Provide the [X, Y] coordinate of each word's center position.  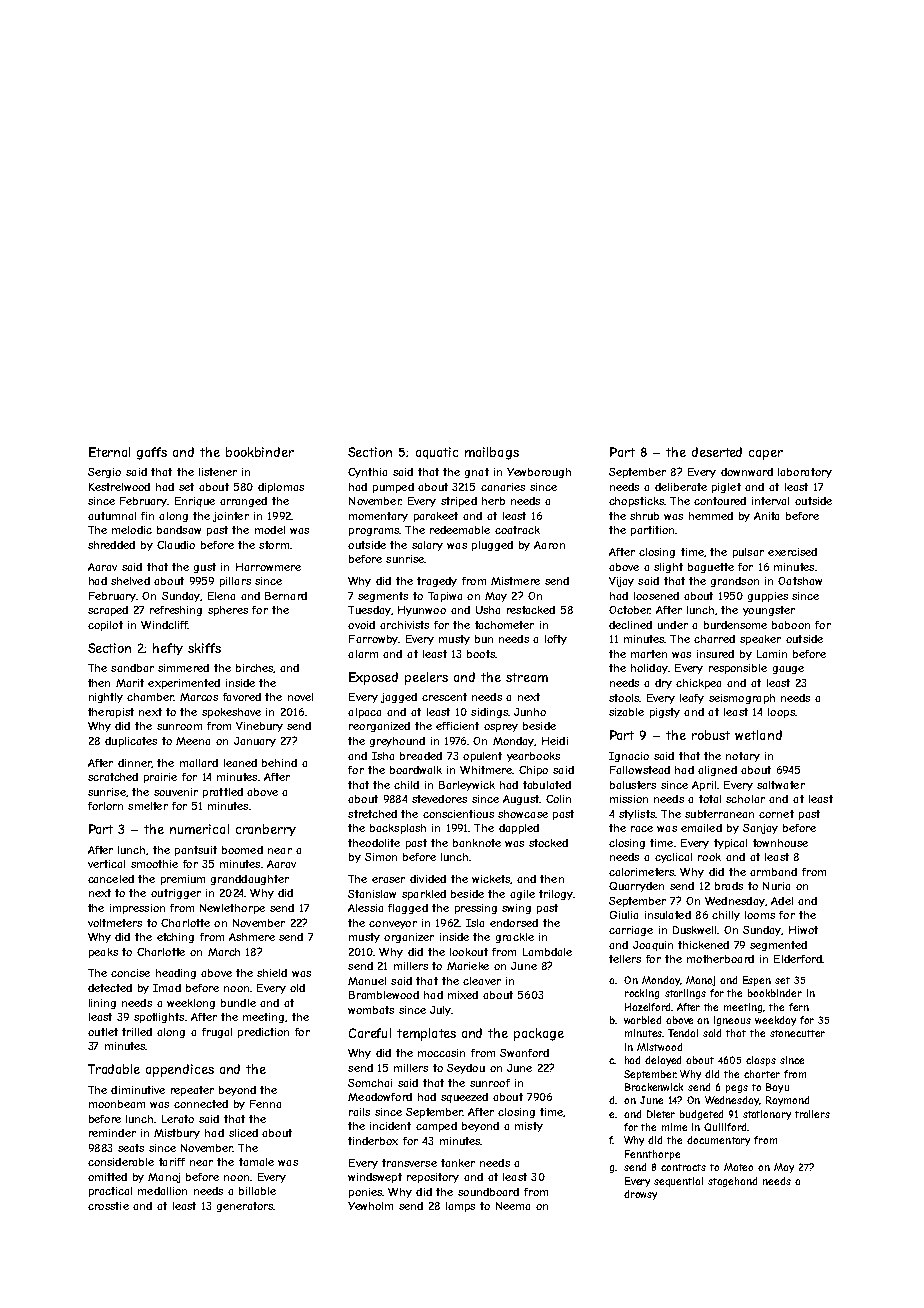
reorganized [379, 727]
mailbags [492, 453]
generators [245, 1207]
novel [300, 697]
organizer [409, 938]
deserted [717, 452]
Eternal [109, 452]
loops [781, 713]
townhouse [780, 843]
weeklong [191, 1004]
